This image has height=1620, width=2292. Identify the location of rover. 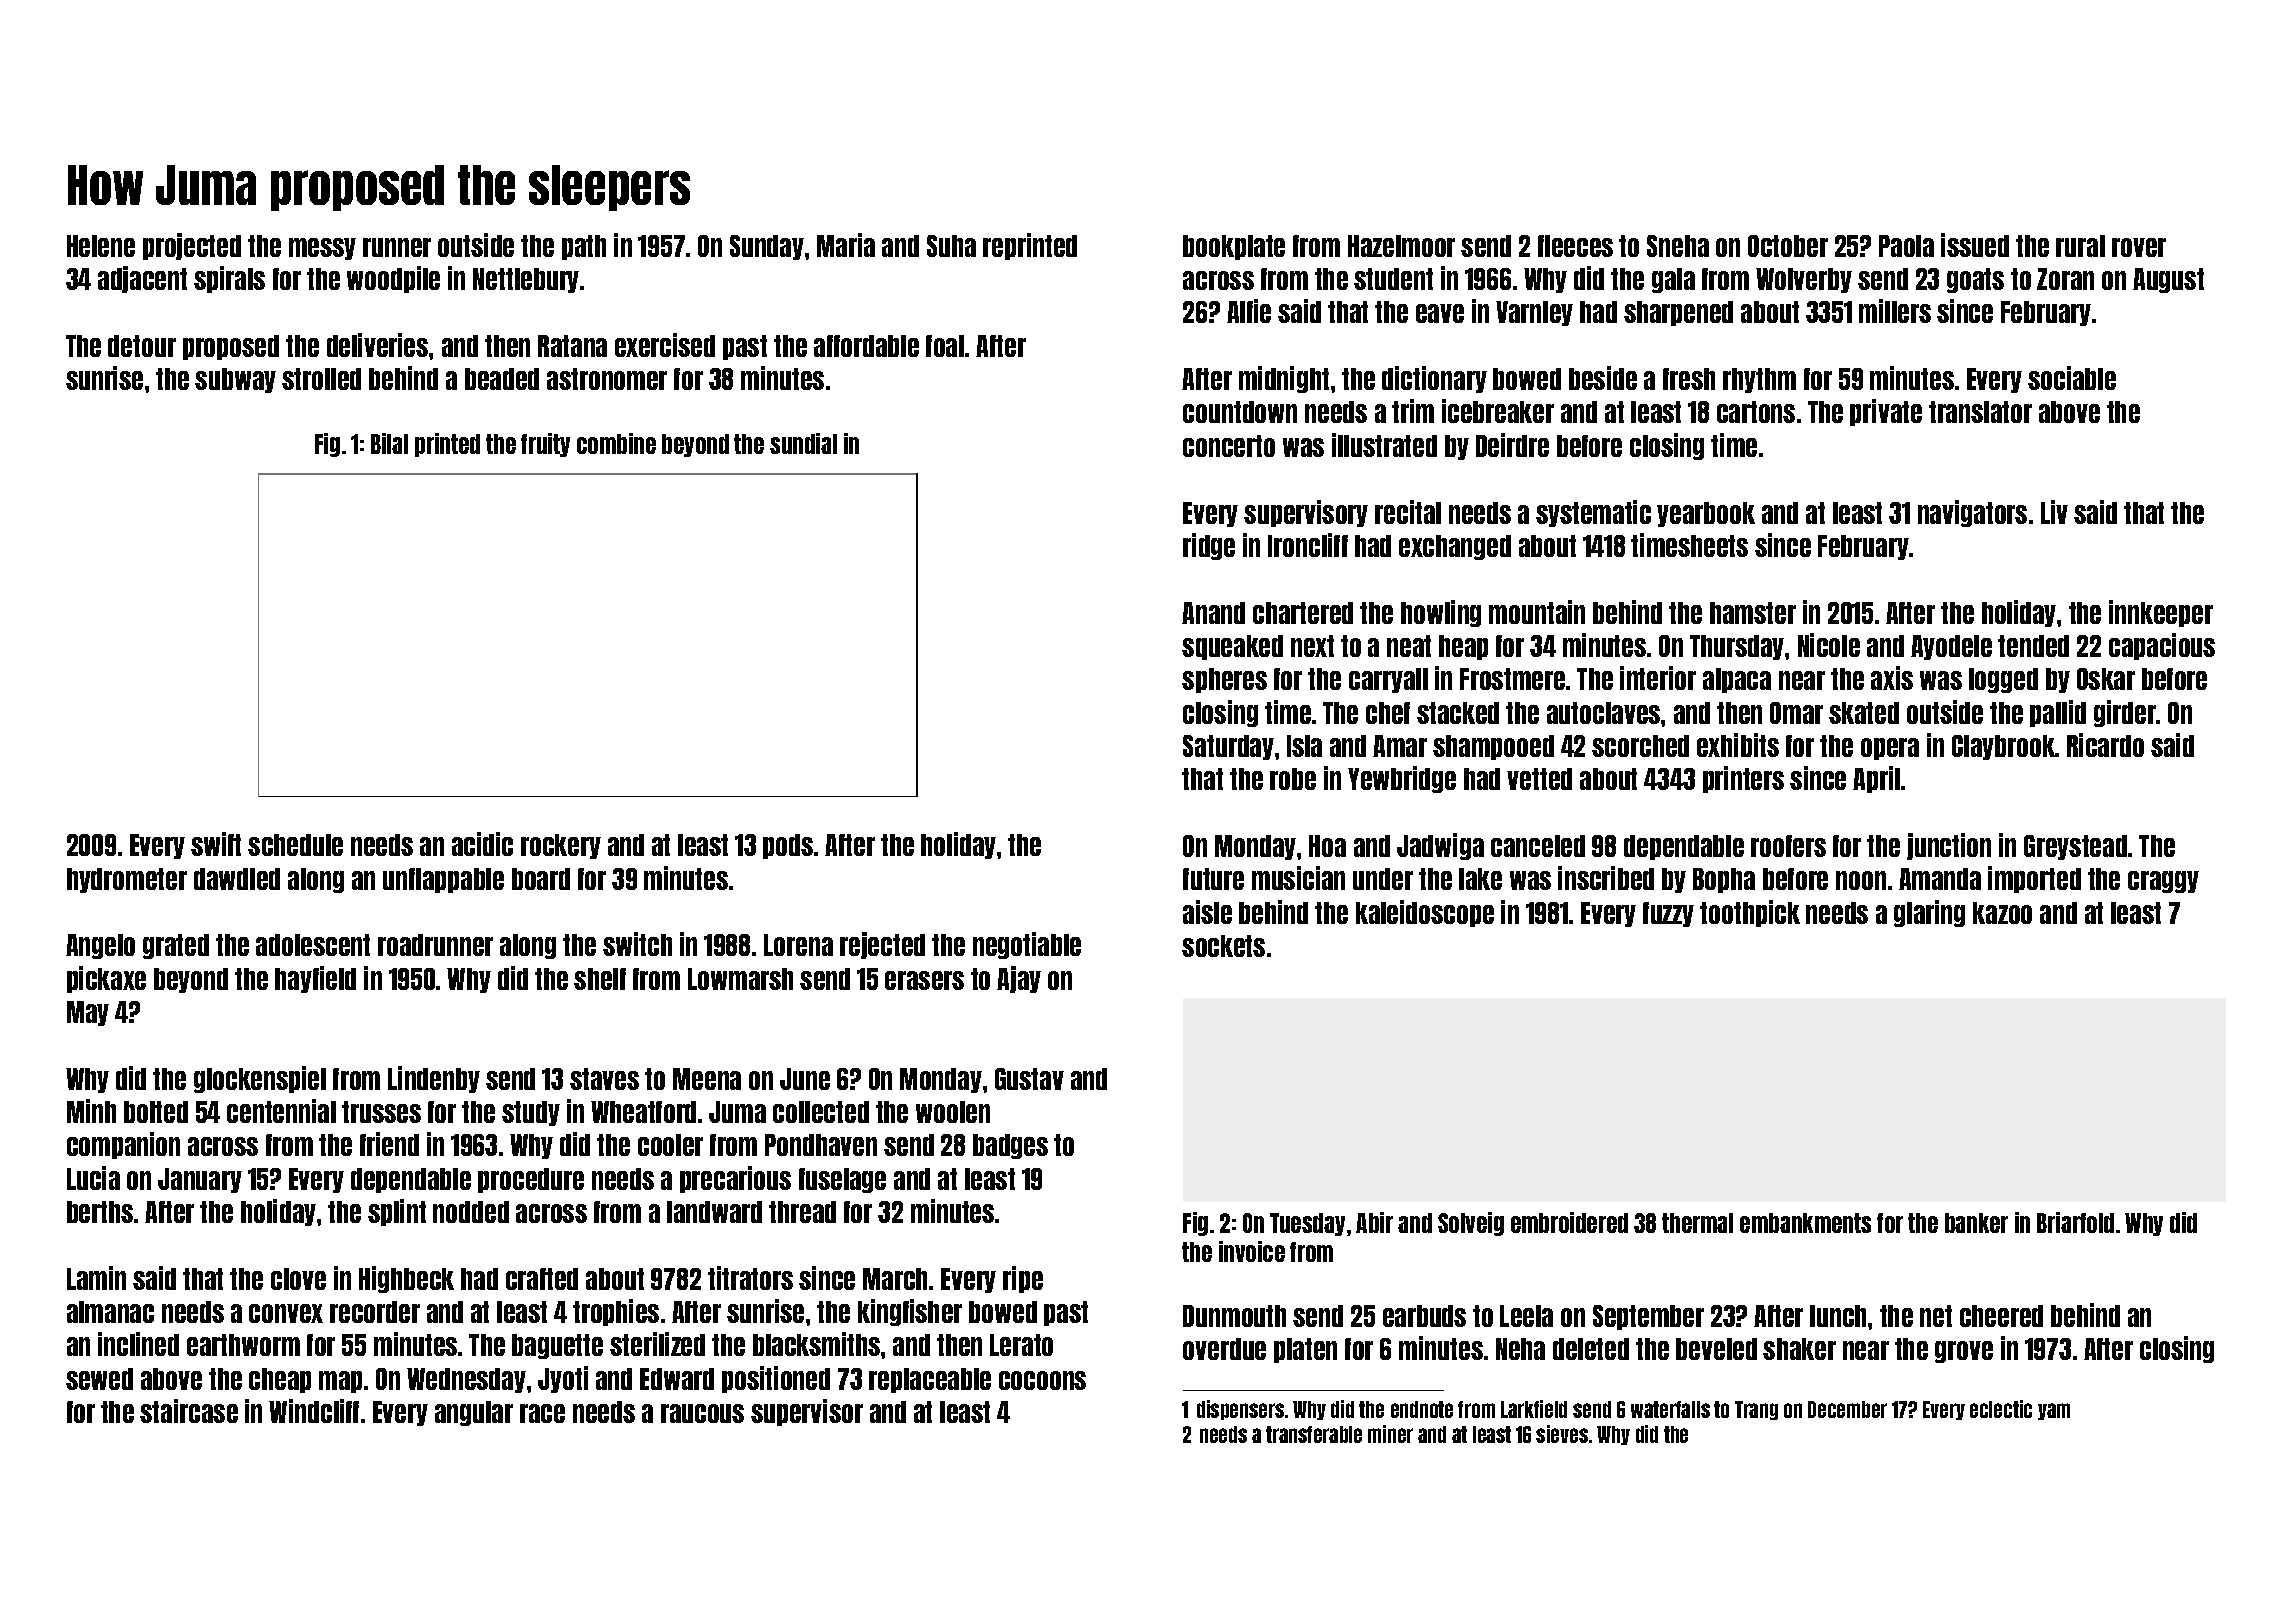
(2139, 247).
